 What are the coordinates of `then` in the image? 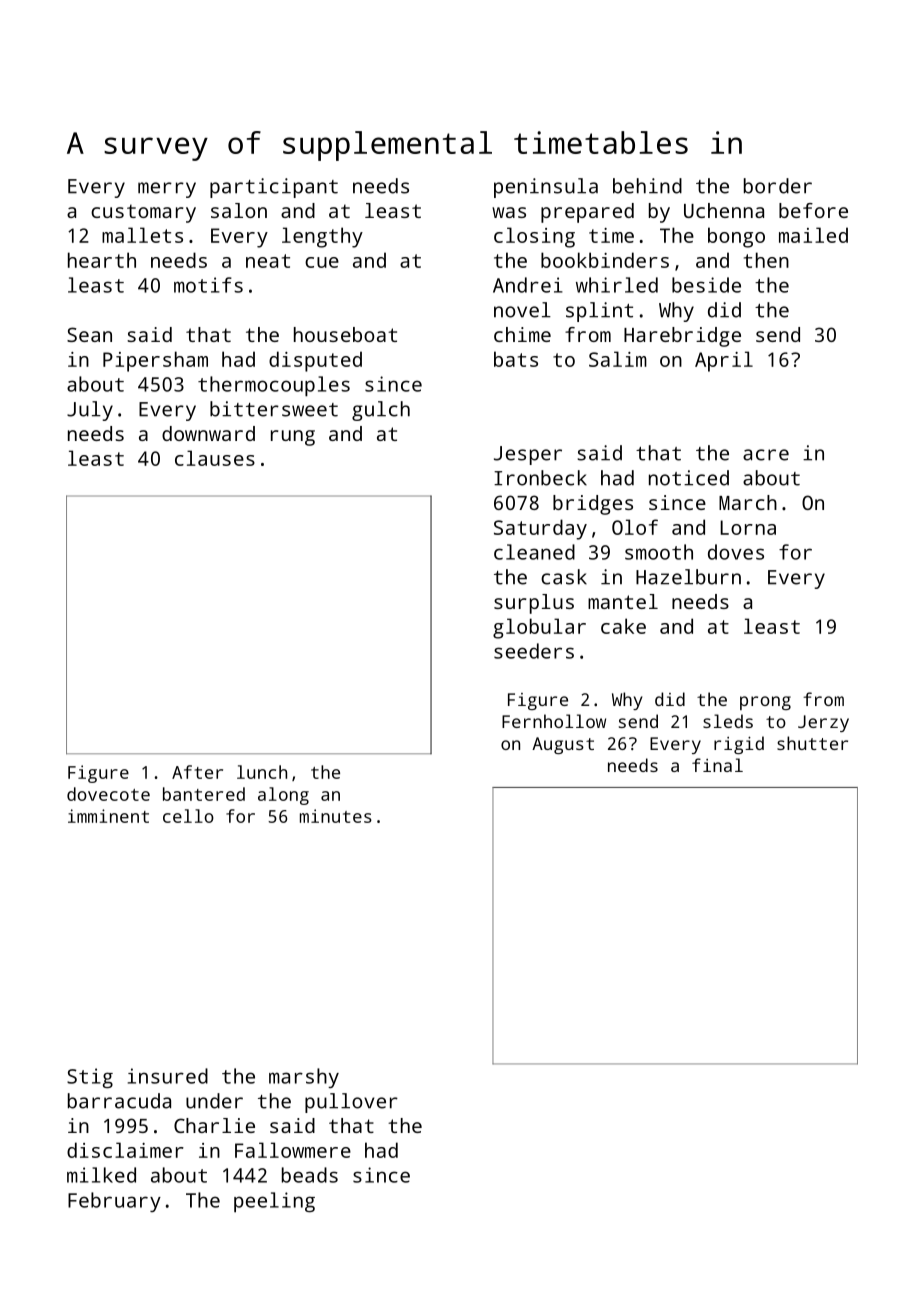 It's located at (766, 260).
